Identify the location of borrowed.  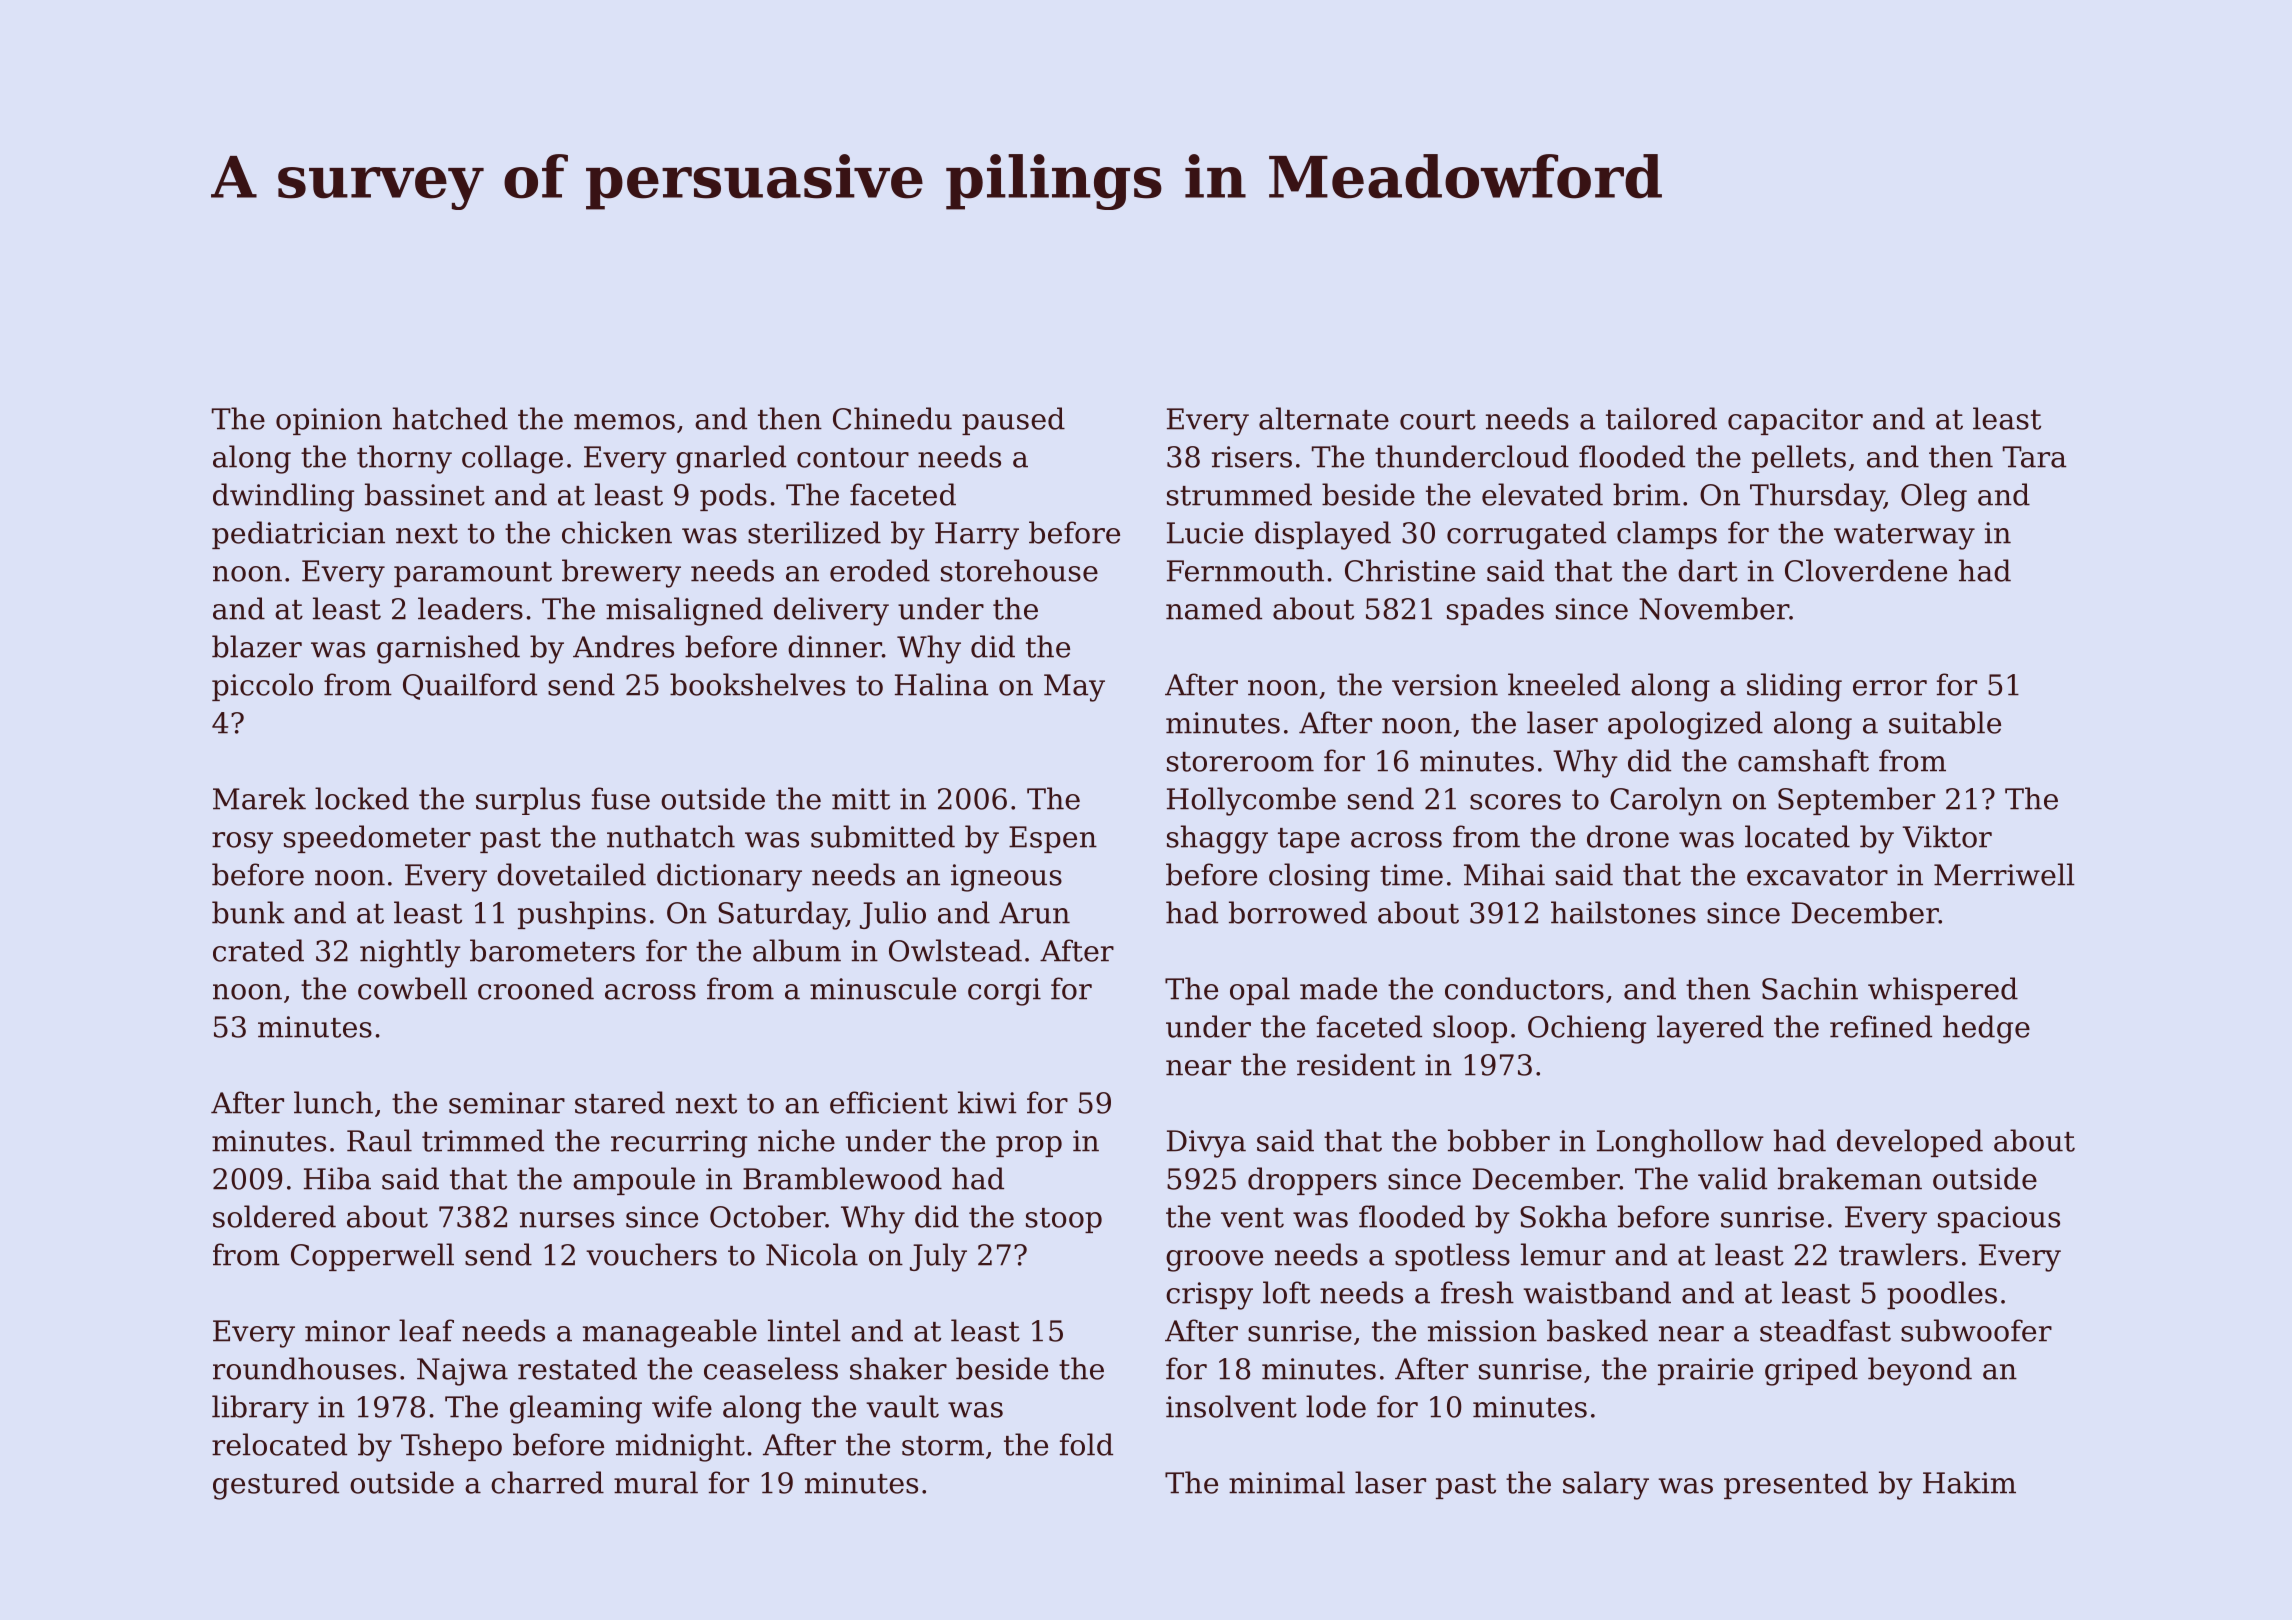
(1298, 912).
